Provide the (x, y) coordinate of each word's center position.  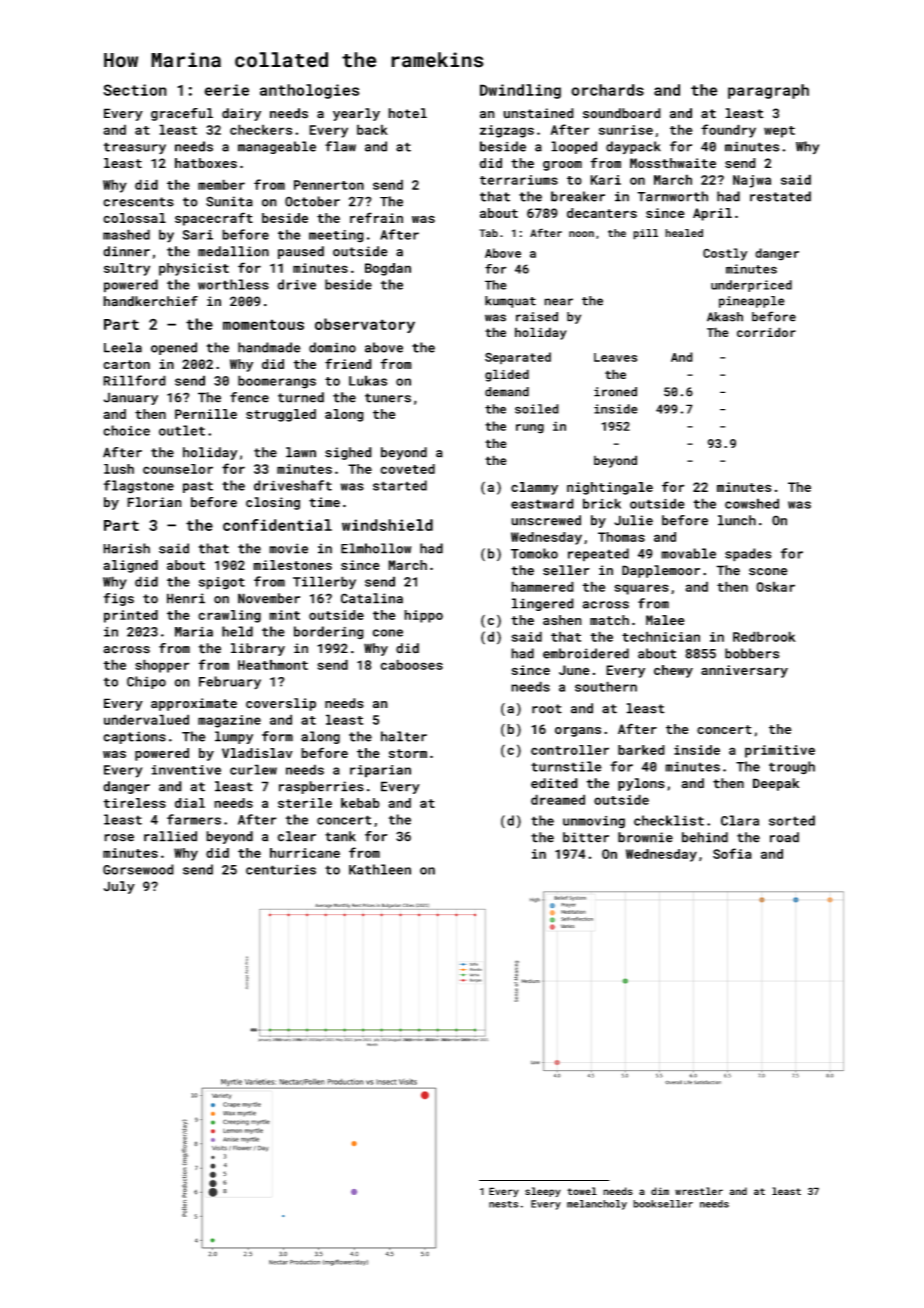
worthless (233, 284)
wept (779, 132)
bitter (586, 837)
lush (119, 469)
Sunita (229, 201)
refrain (376, 217)
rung (530, 429)
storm (408, 753)
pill (645, 234)
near (558, 302)
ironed (615, 392)
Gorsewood (138, 869)
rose (119, 838)
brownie (645, 837)
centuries (281, 870)
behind (705, 837)
